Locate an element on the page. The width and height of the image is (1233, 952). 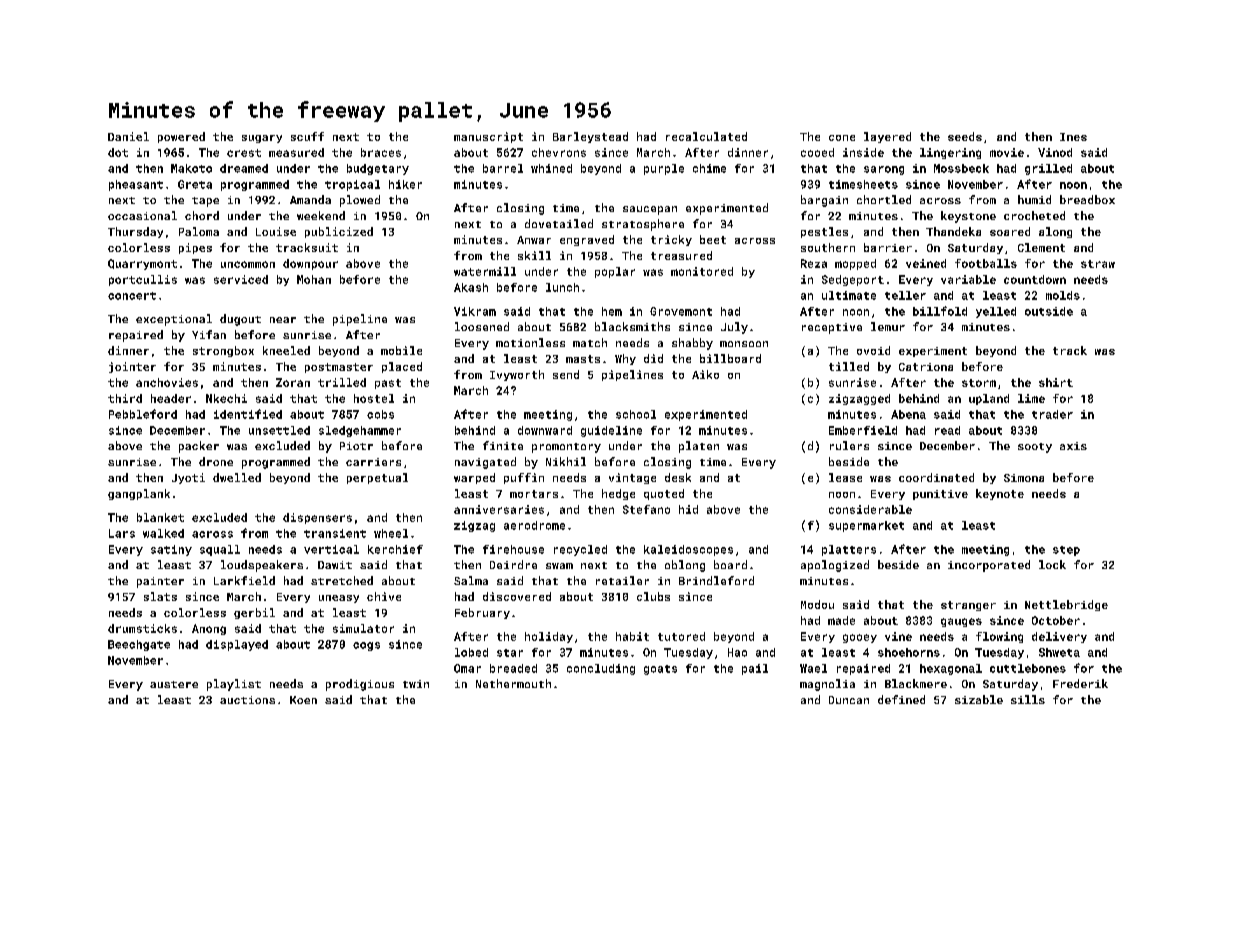
identified is located at coordinates (248, 414).
